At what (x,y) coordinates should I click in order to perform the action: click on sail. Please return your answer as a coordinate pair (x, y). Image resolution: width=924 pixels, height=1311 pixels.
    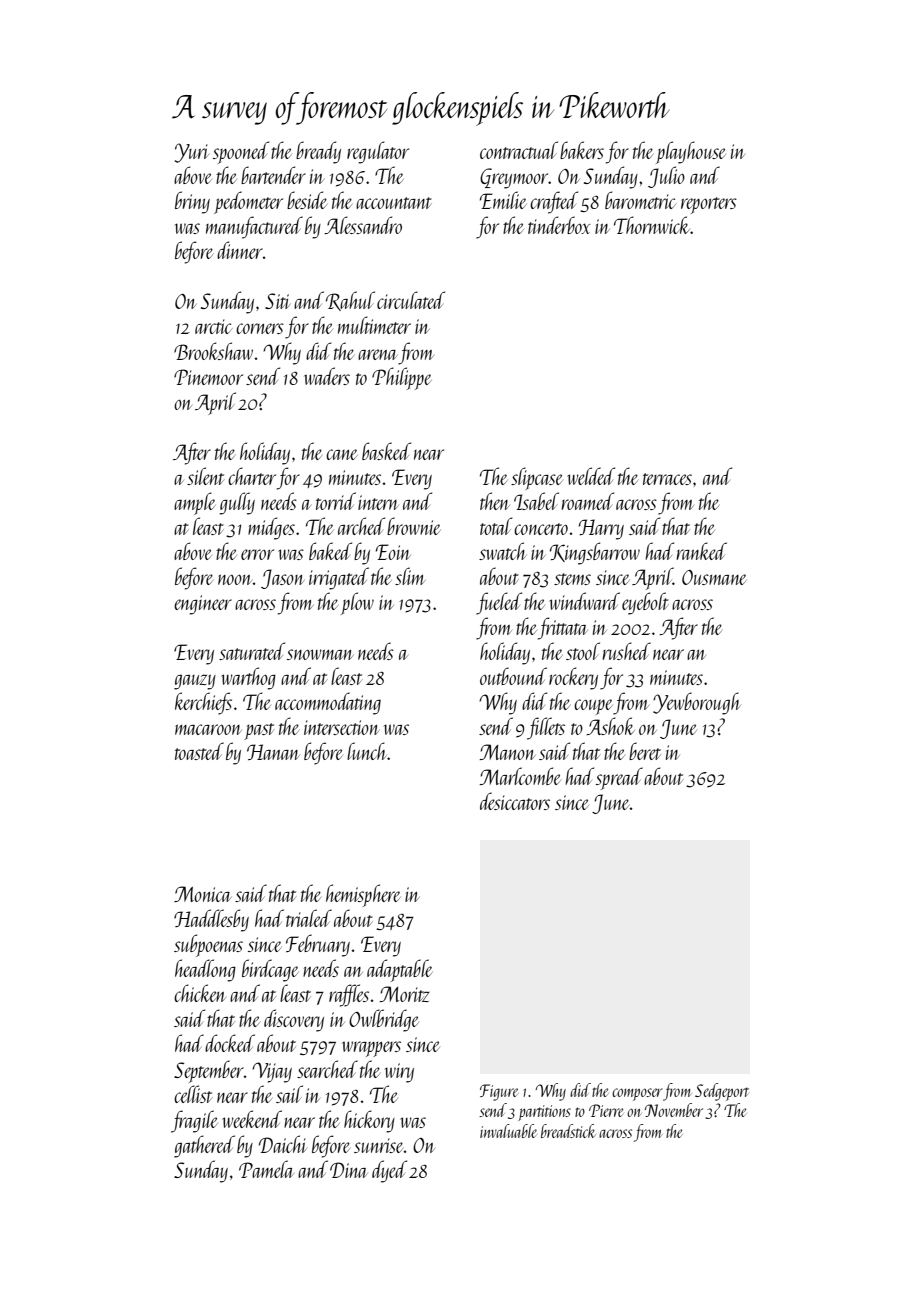
    Looking at the image, I should click on (289, 1094).
